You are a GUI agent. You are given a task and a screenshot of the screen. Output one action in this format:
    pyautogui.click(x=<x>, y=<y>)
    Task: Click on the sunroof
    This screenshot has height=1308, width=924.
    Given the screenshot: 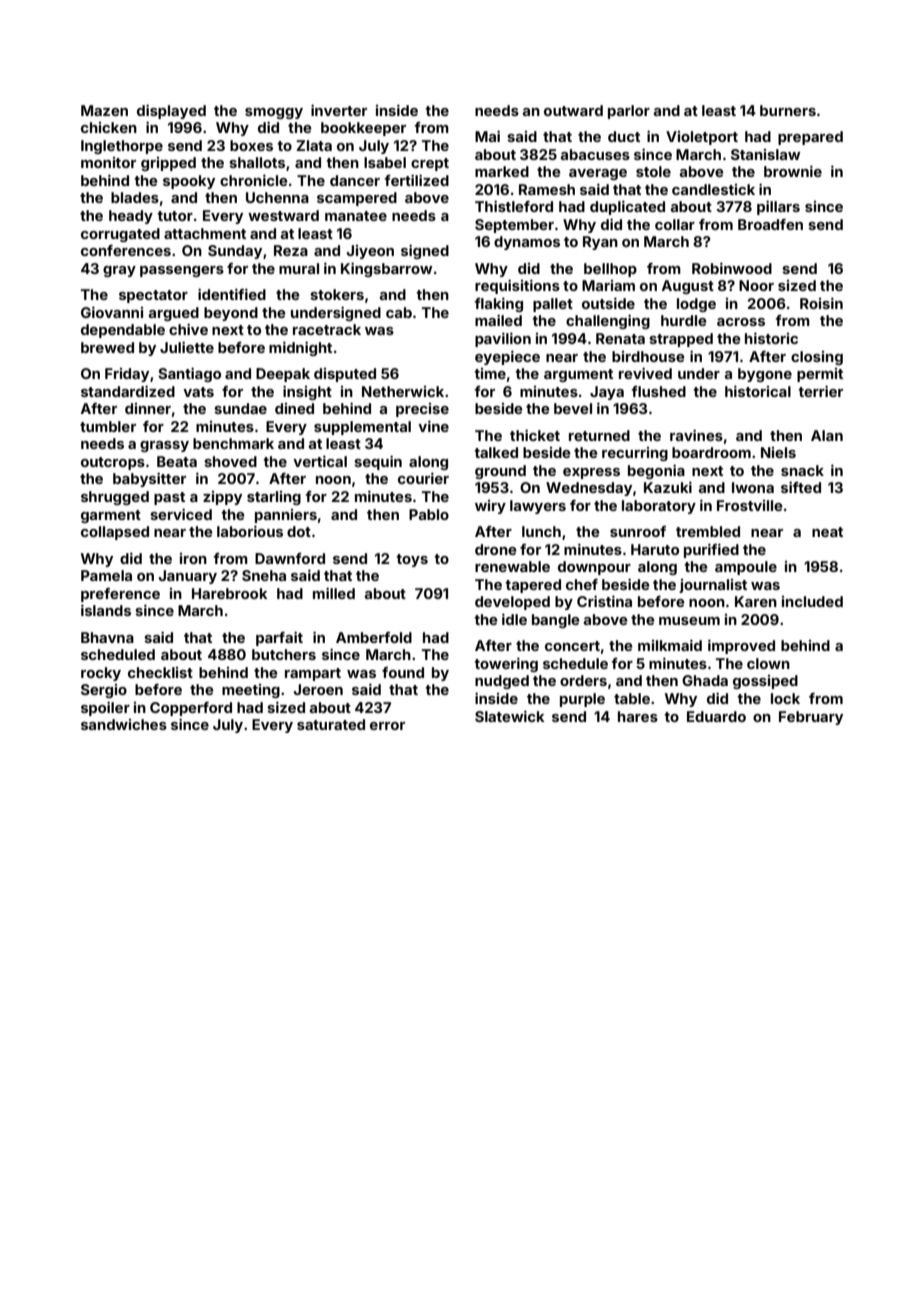 What is the action you would take?
    pyautogui.click(x=638, y=531)
